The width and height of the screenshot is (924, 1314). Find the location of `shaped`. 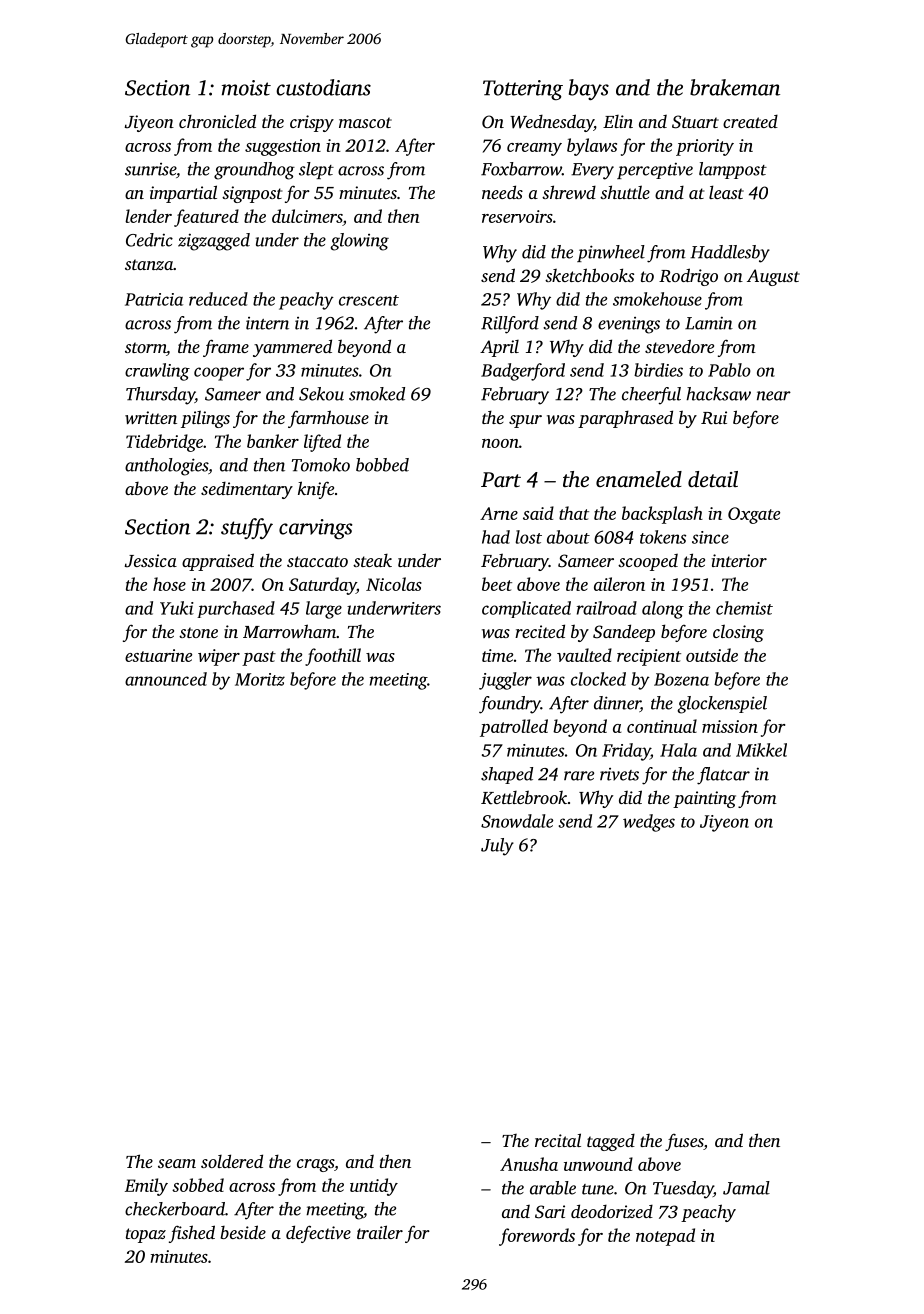

shaped is located at coordinates (507, 775).
